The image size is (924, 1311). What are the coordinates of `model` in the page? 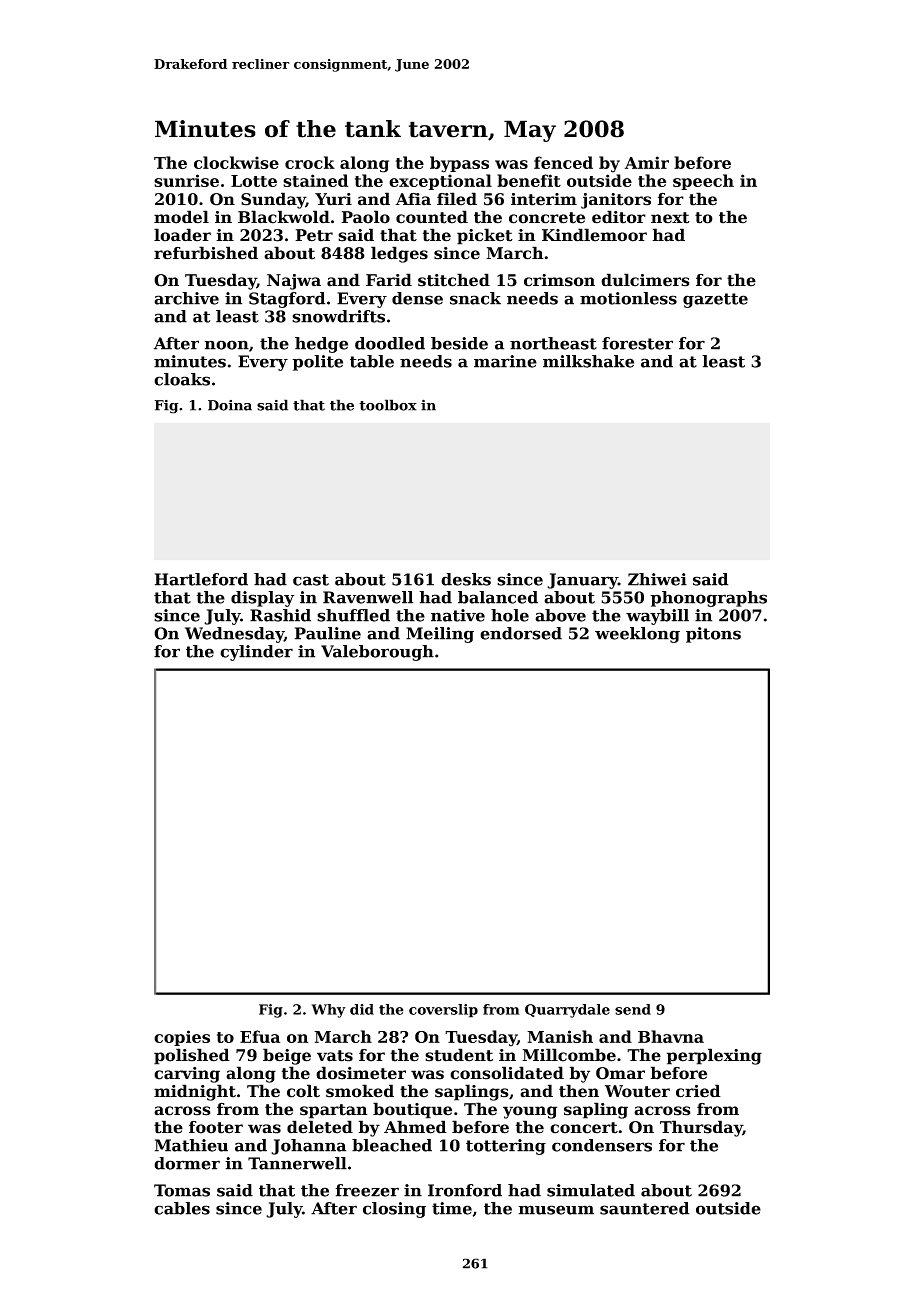 It's located at (181, 217).
